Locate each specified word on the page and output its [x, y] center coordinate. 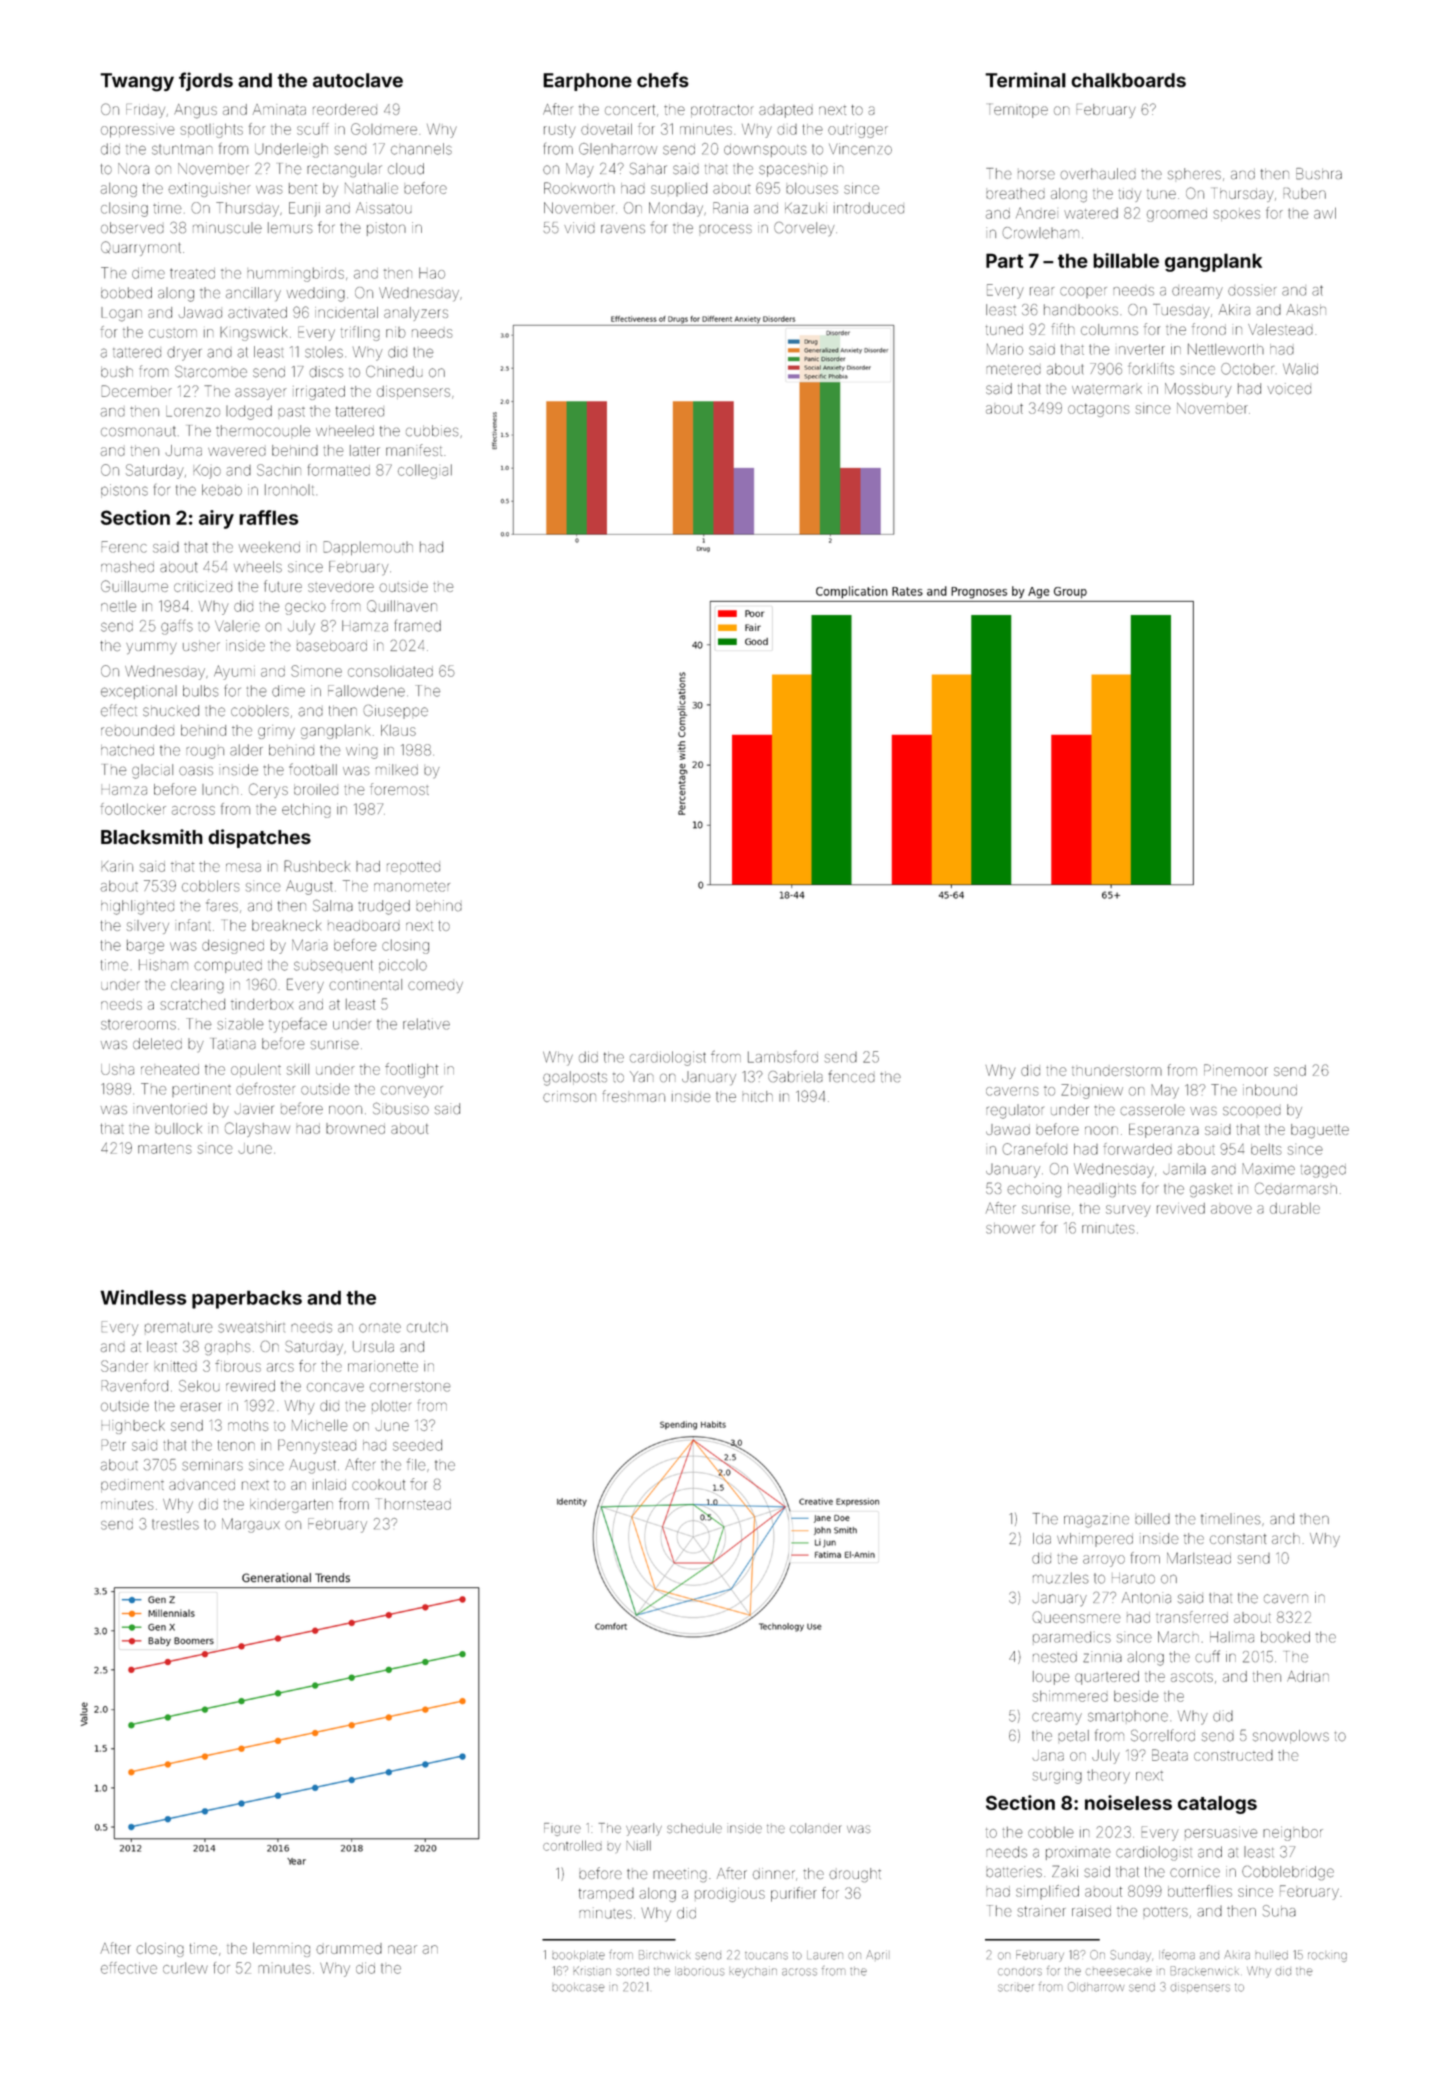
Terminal [1025, 80]
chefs [663, 80]
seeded [417, 1445]
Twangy [137, 82]
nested [1055, 1658]
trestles [175, 1524]
